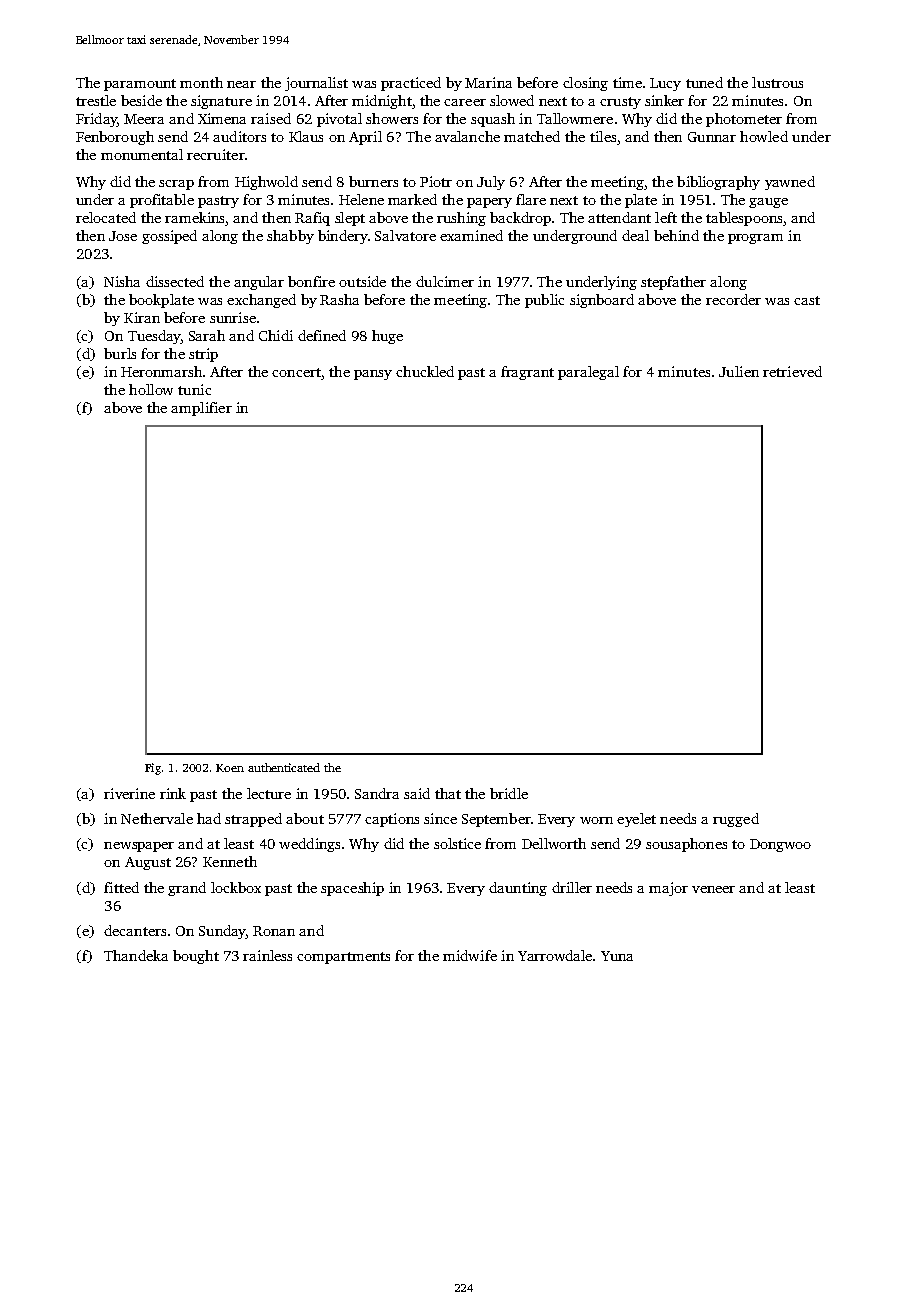  Describe the element at coordinates (777, 82) in the image. I see `lustrous` at that location.
